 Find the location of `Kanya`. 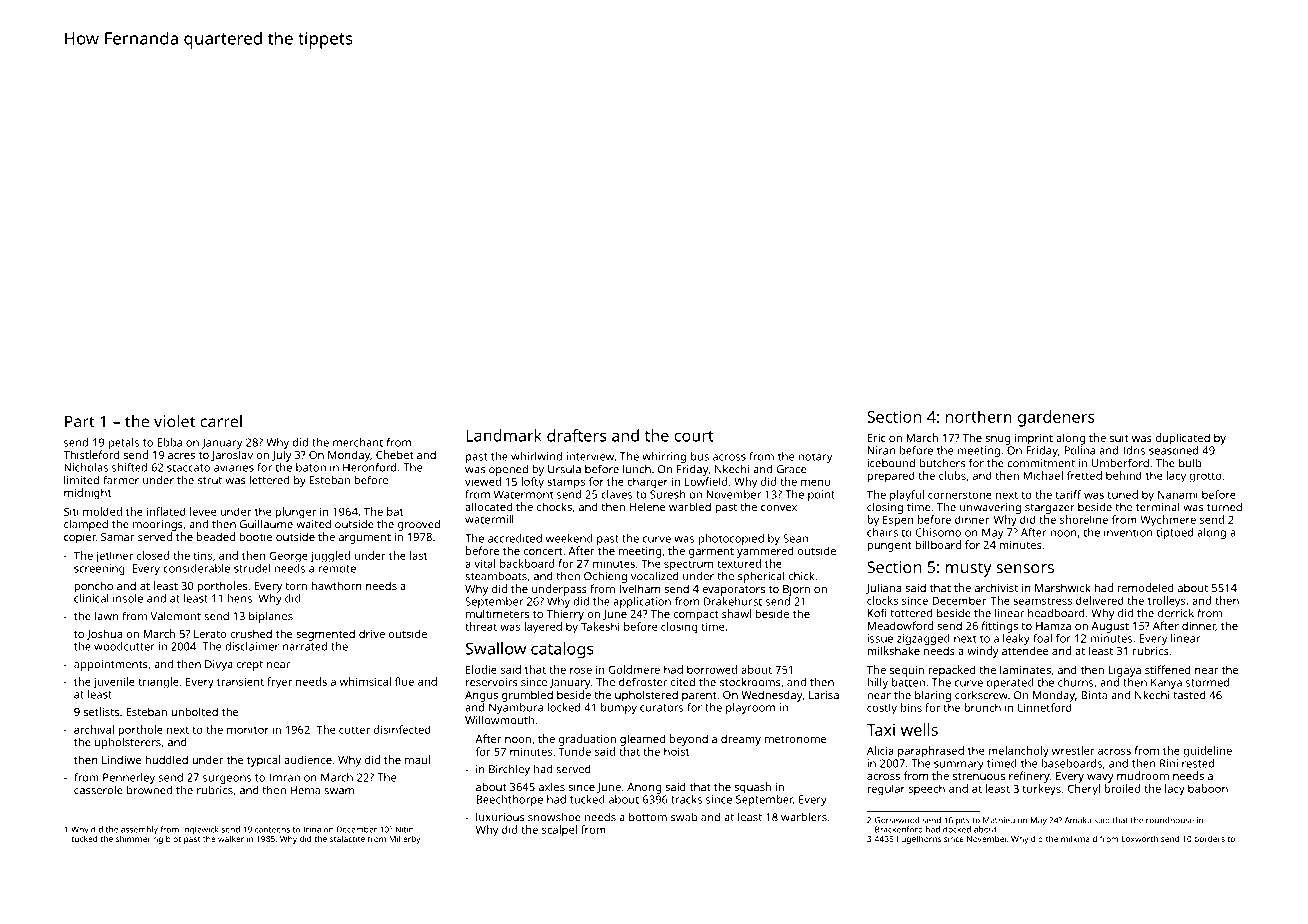

Kanya is located at coordinates (1166, 683).
